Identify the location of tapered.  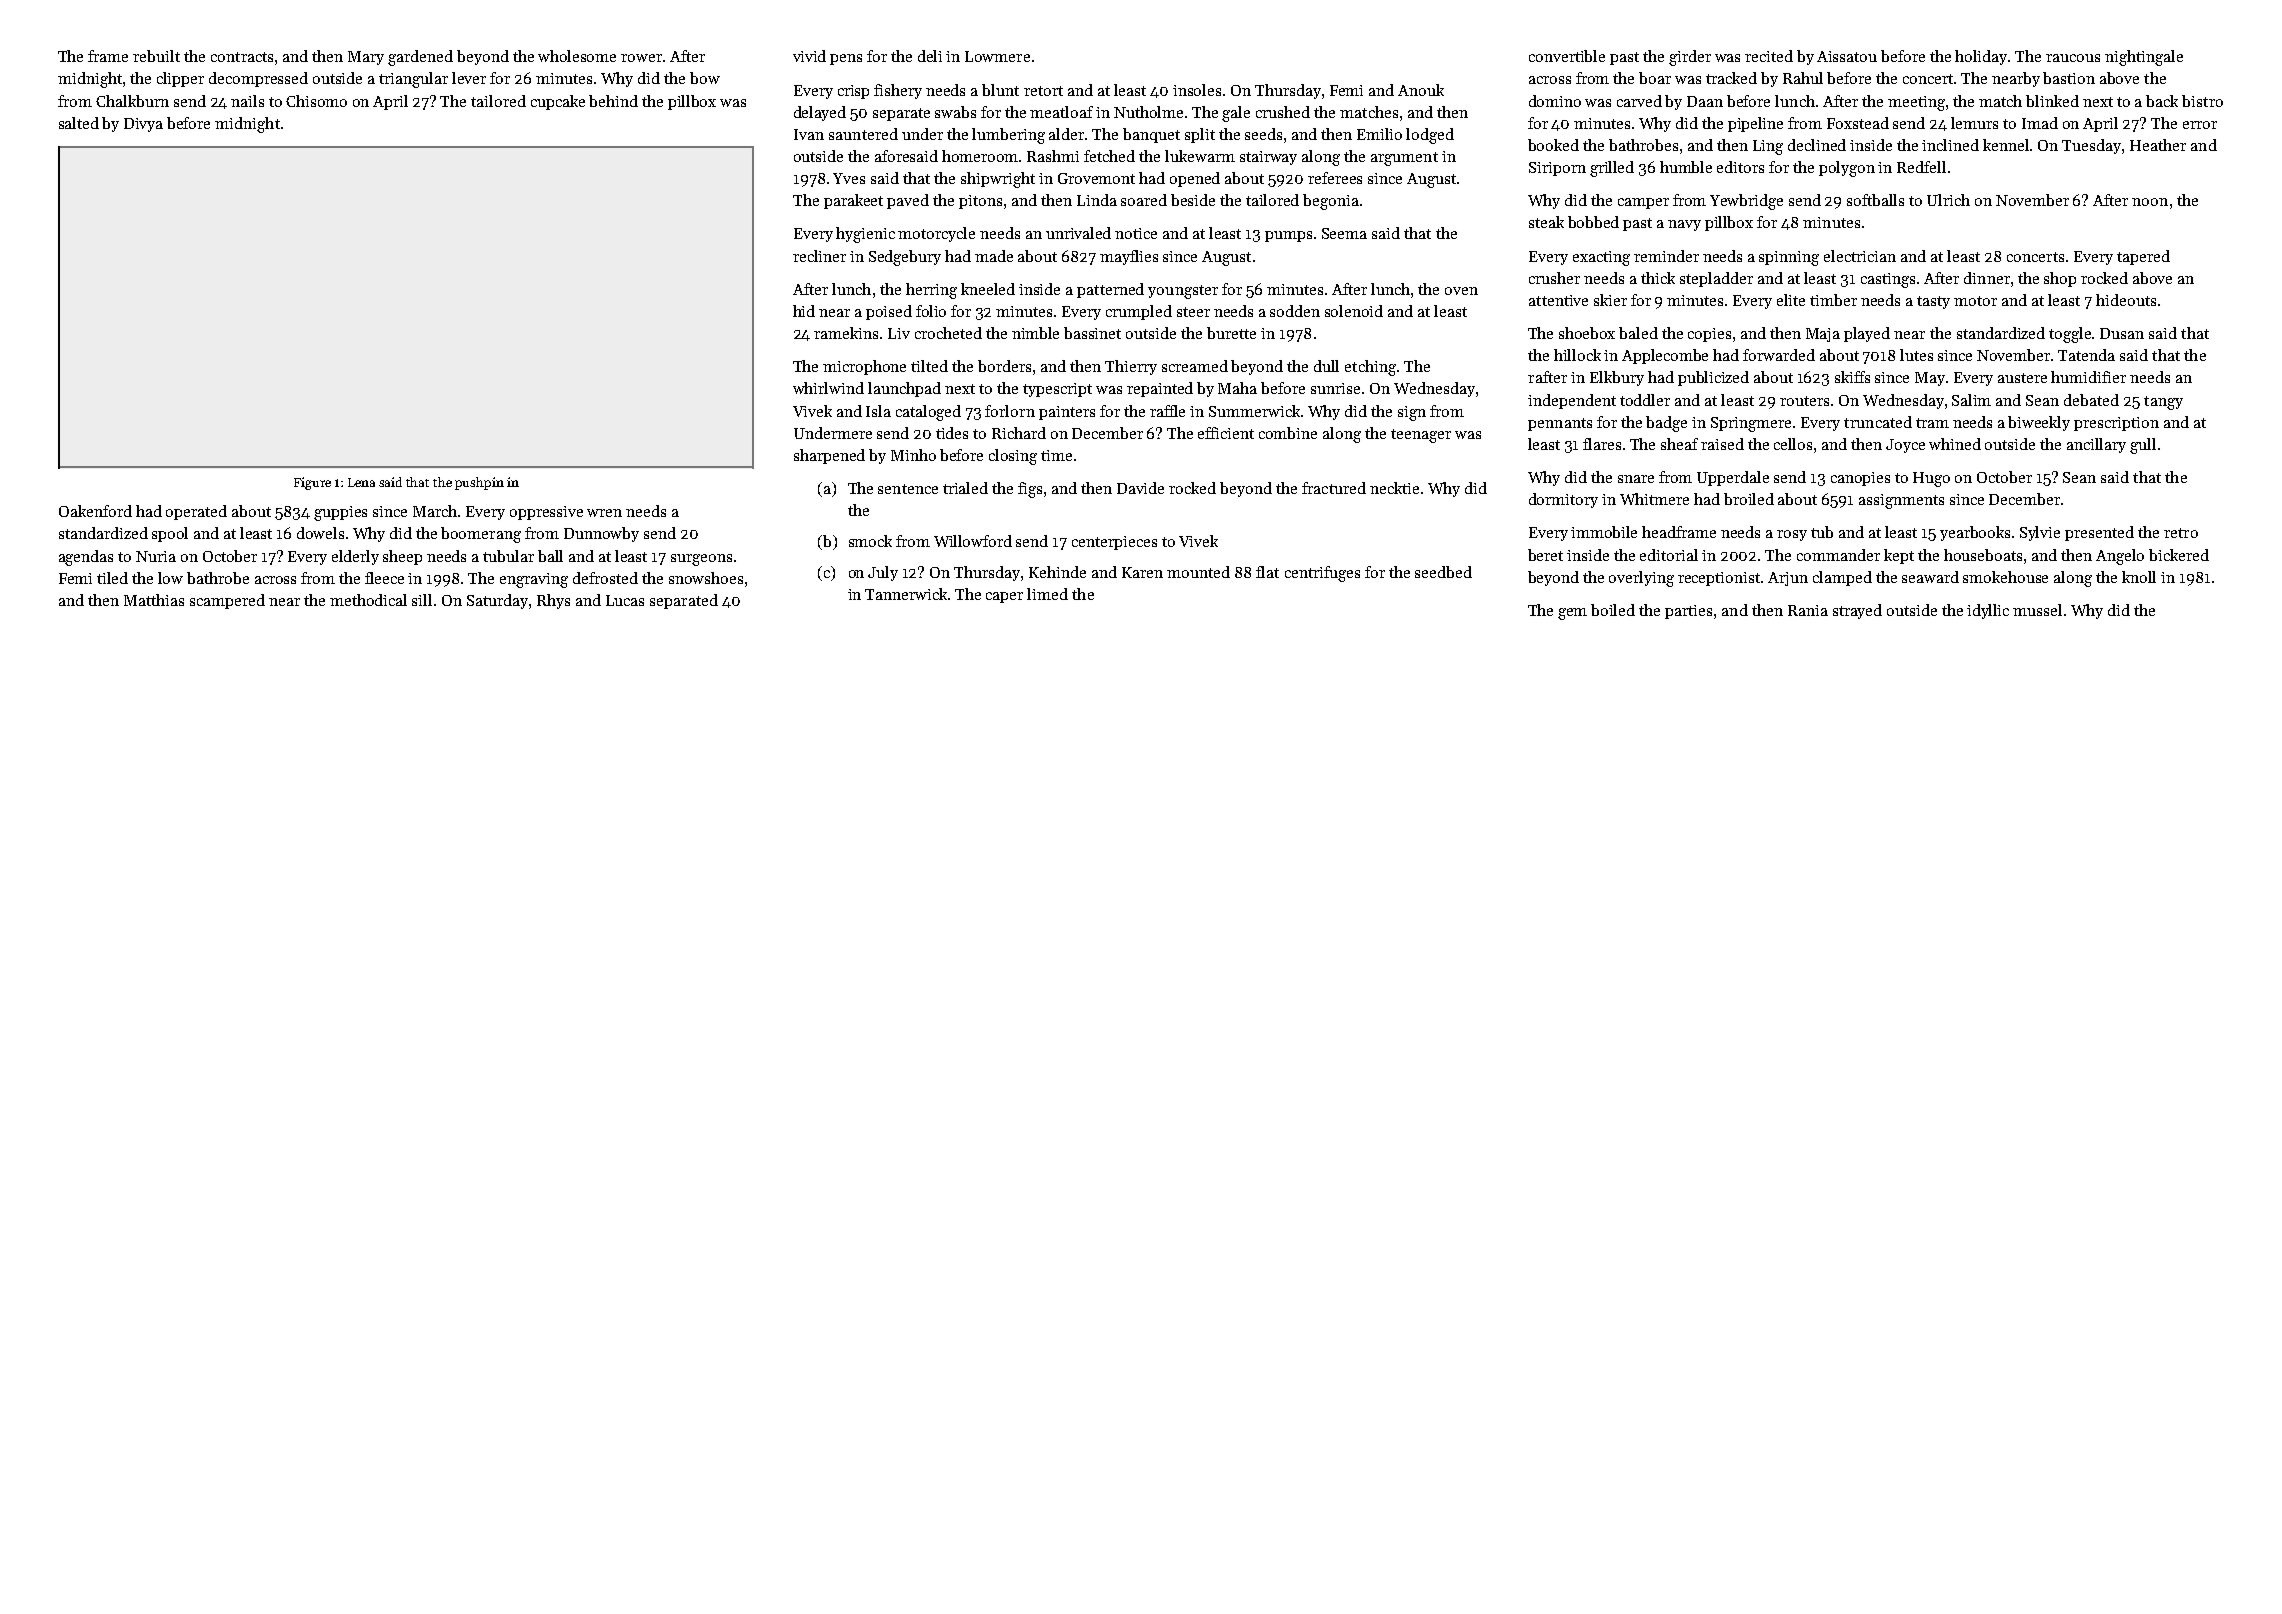
(2143, 257).
